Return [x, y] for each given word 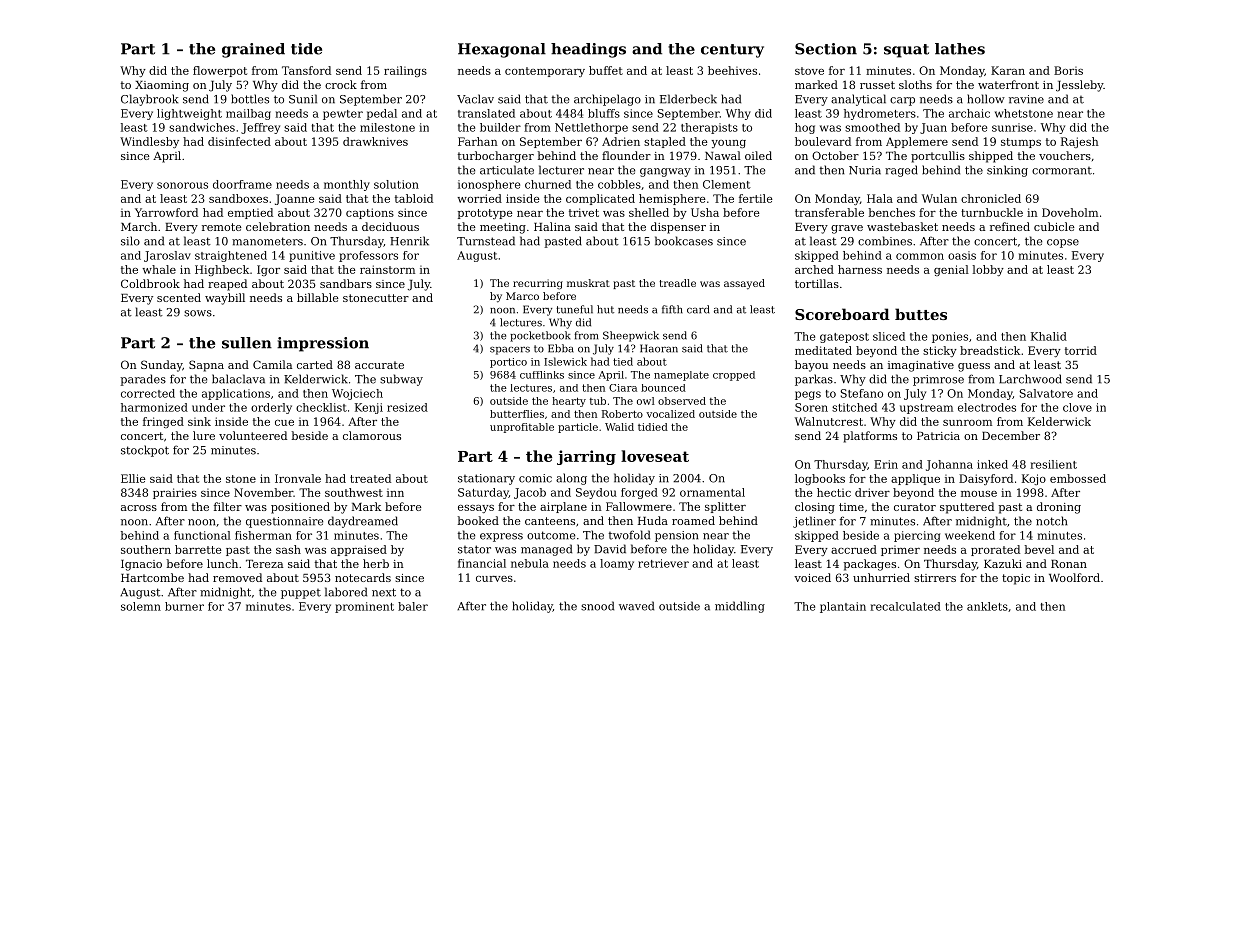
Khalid [1049, 336]
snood [597, 606]
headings [588, 50]
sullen [247, 343]
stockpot [145, 451]
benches [891, 212]
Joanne [295, 199]
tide [306, 49]
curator [915, 507]
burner [184, 606]
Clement [727, 184]
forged [639, 493]
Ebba [561, 348]
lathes [960, 49]
